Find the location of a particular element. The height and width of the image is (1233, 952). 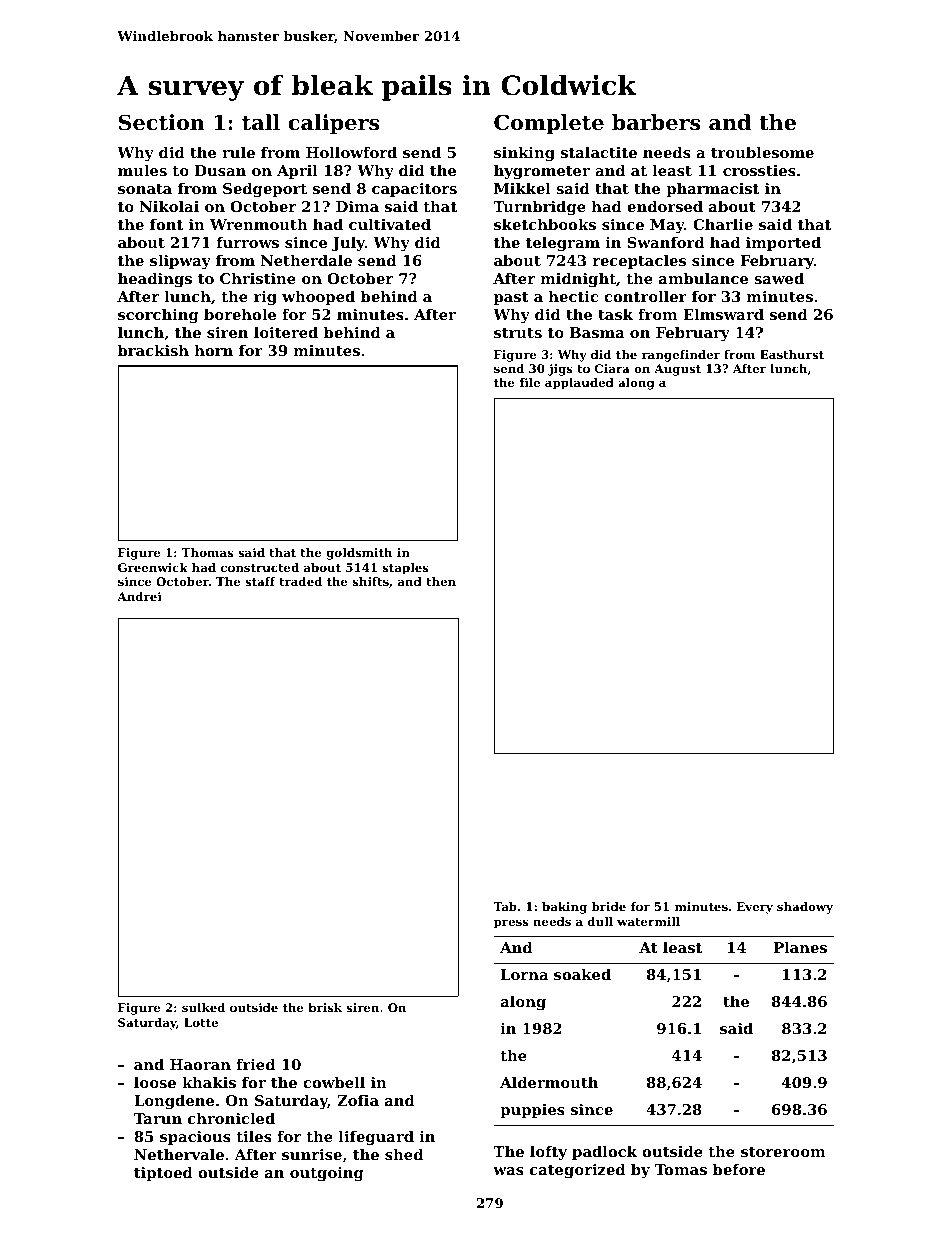

spacious is located at coordinates (195, 1138).
